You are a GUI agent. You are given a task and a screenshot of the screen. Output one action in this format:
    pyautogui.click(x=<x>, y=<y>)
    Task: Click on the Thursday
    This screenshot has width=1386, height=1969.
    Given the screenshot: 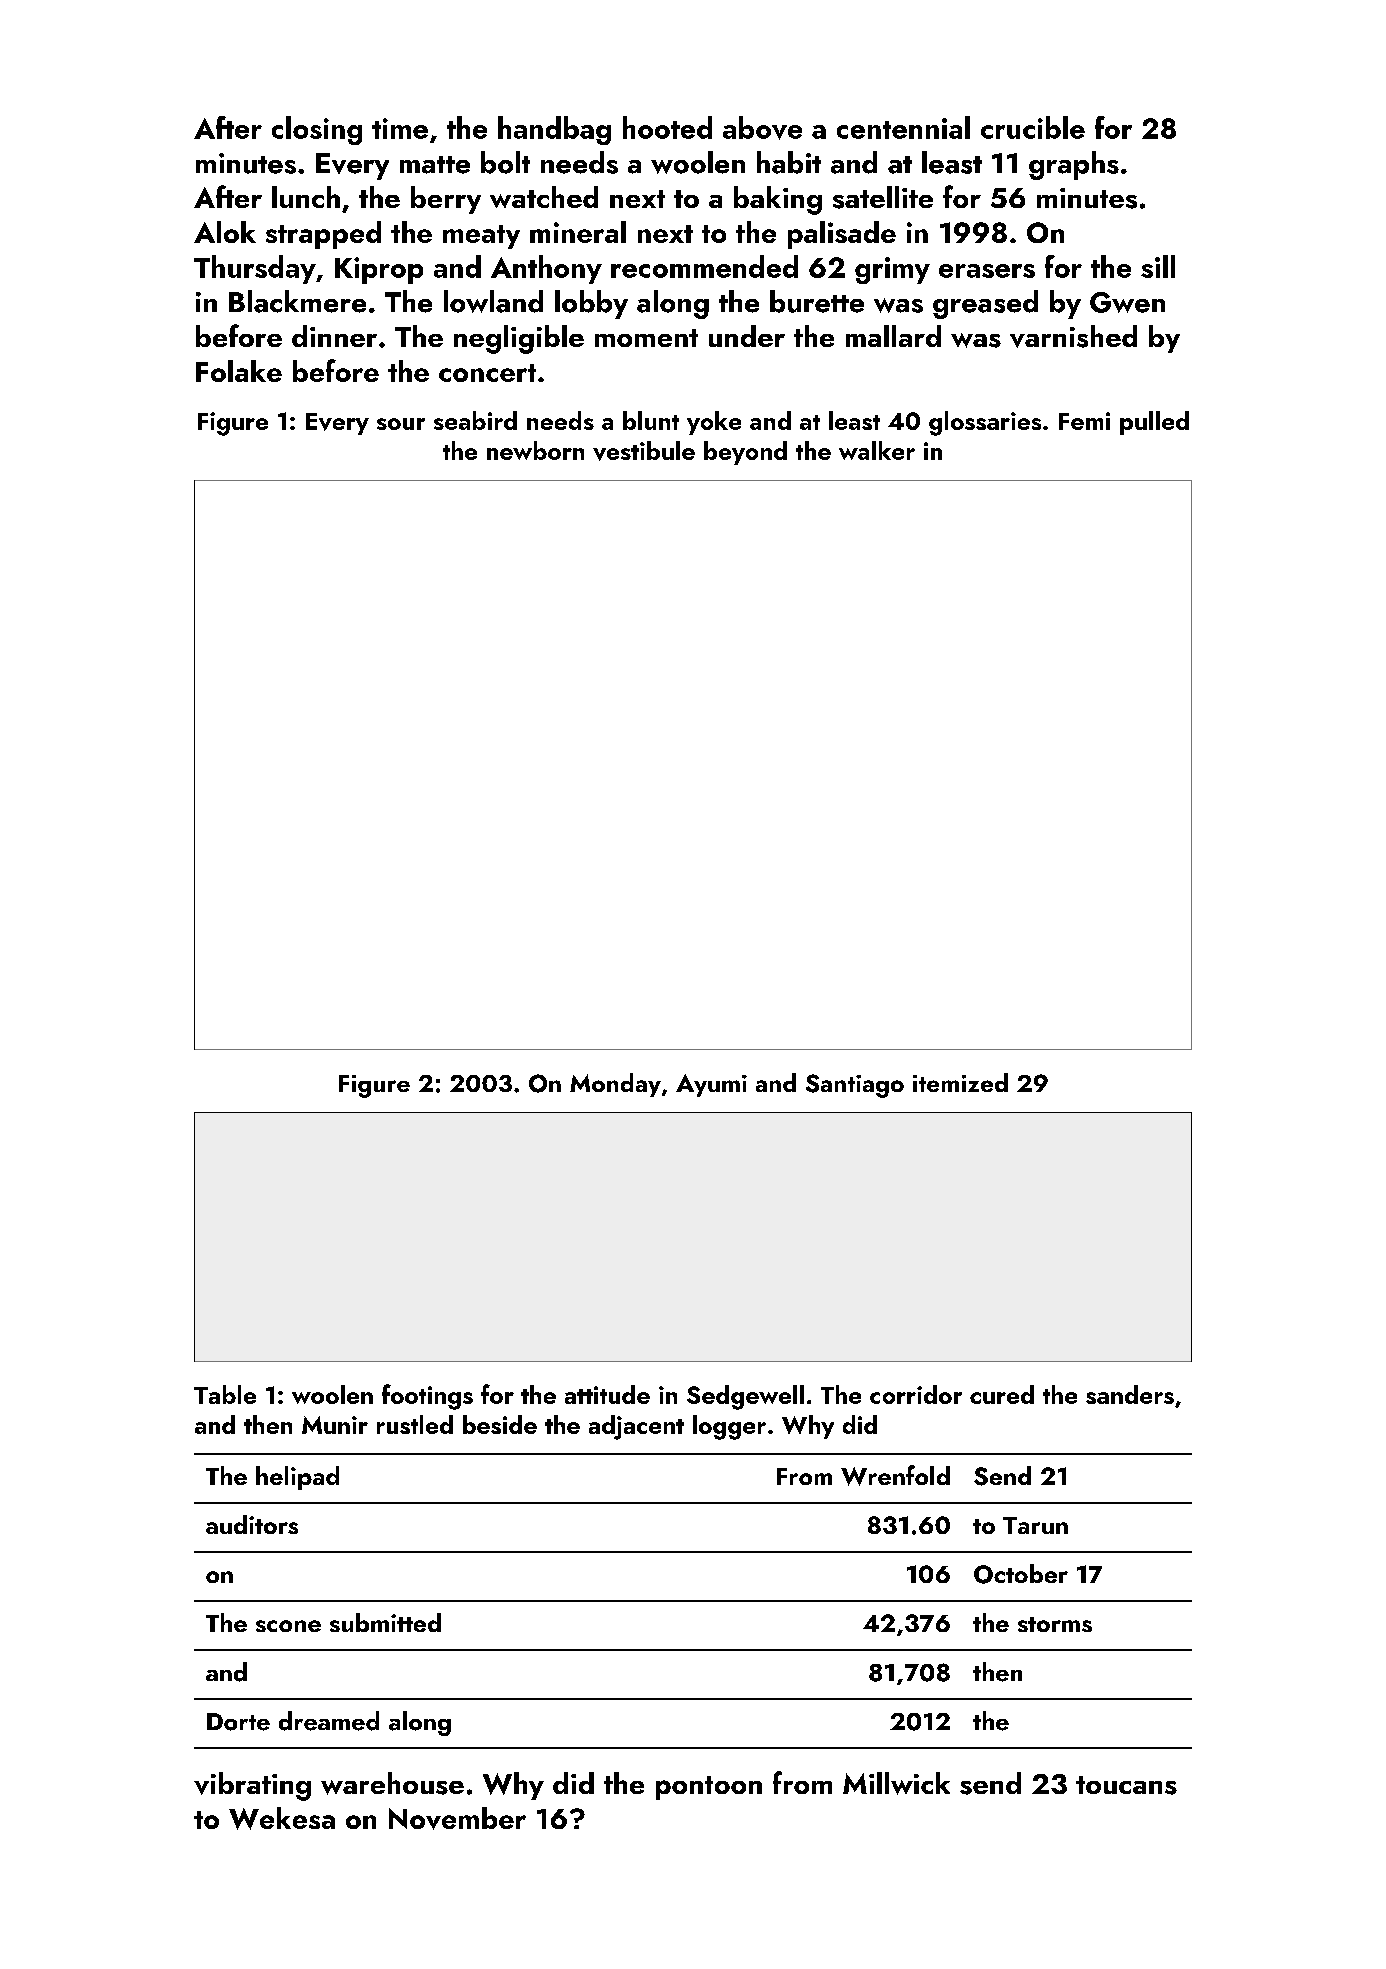 What is the action you would take?
    pyautogui.click(x=255, y=269)
